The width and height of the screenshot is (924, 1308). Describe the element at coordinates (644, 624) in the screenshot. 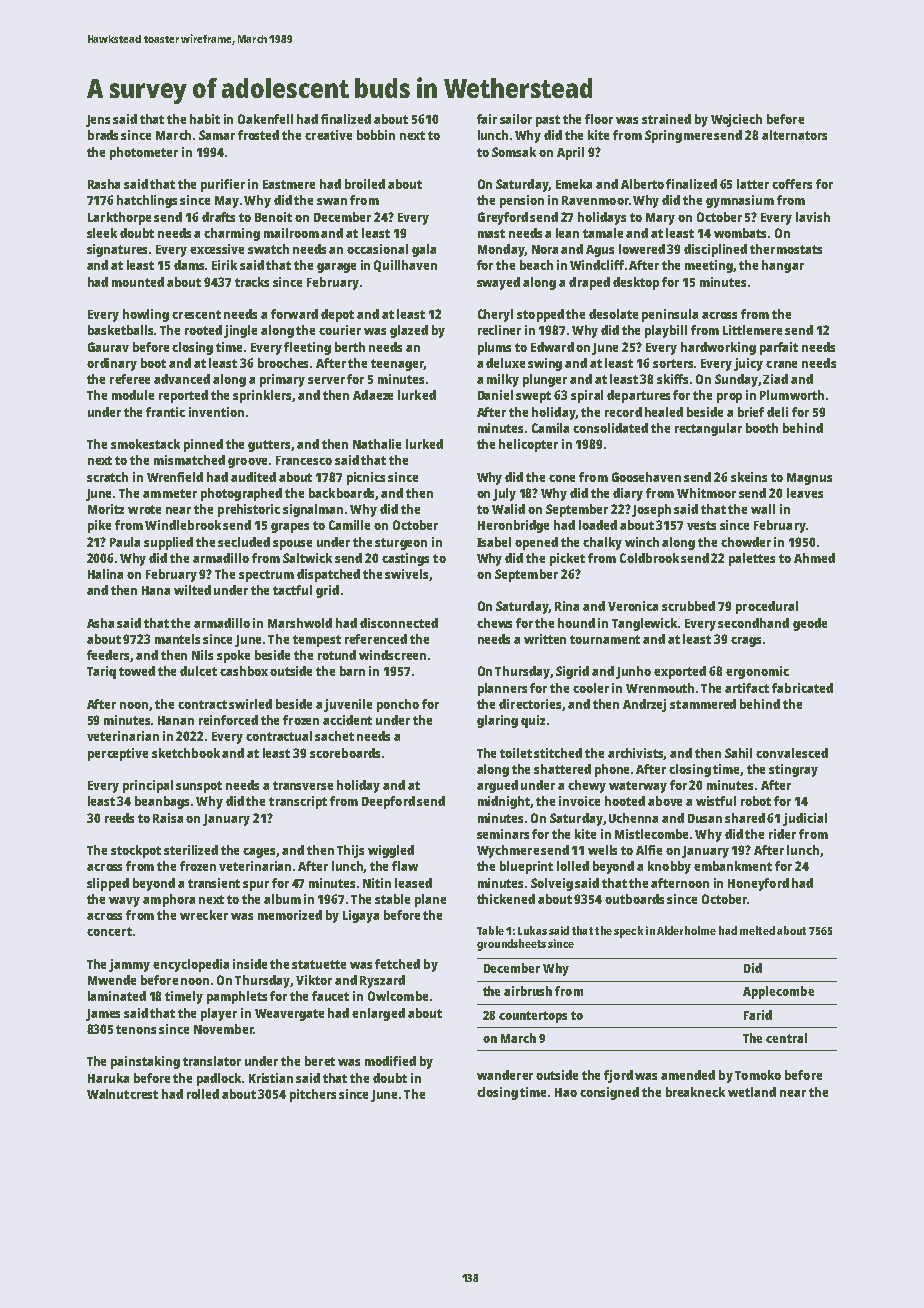

I see `Tanglewick` at that location.
